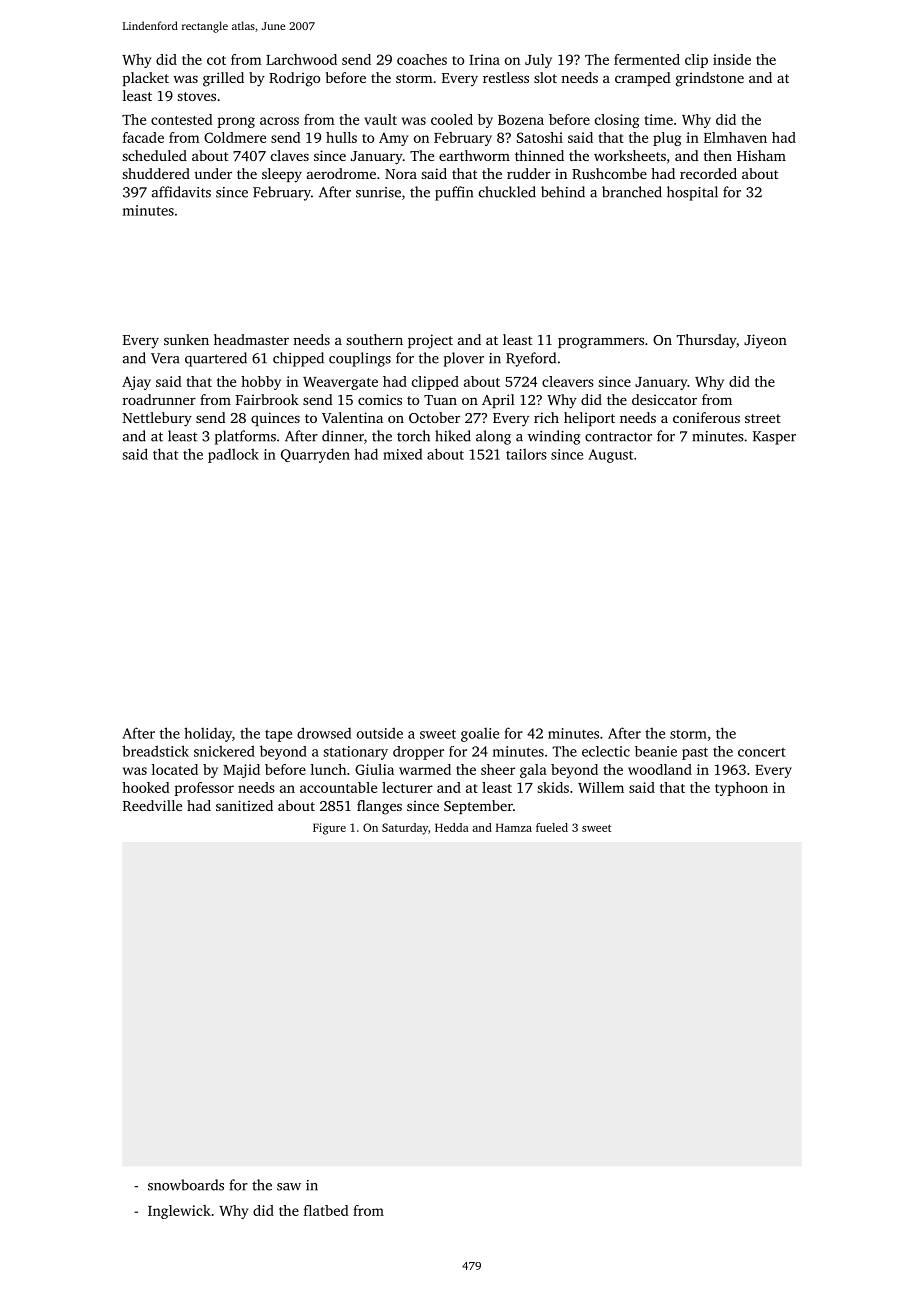  Describe the element at coordinates (538, 61) in the screenshot. I see `July` at that location.
